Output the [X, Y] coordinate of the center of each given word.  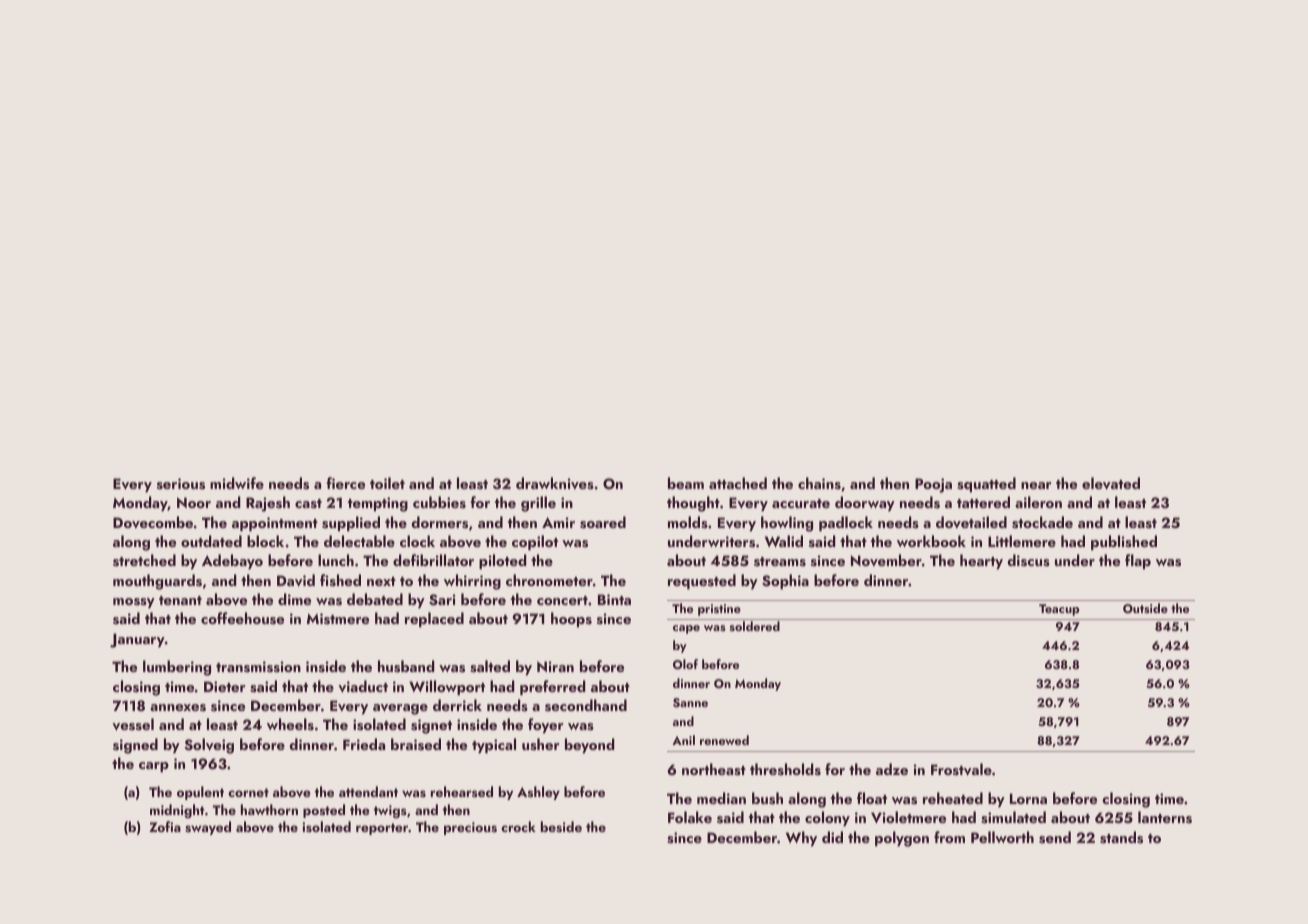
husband [406, 666]
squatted [986, 484]
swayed [208, 828]
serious [181, 484]
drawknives [555, 483]
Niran [555, 666]
